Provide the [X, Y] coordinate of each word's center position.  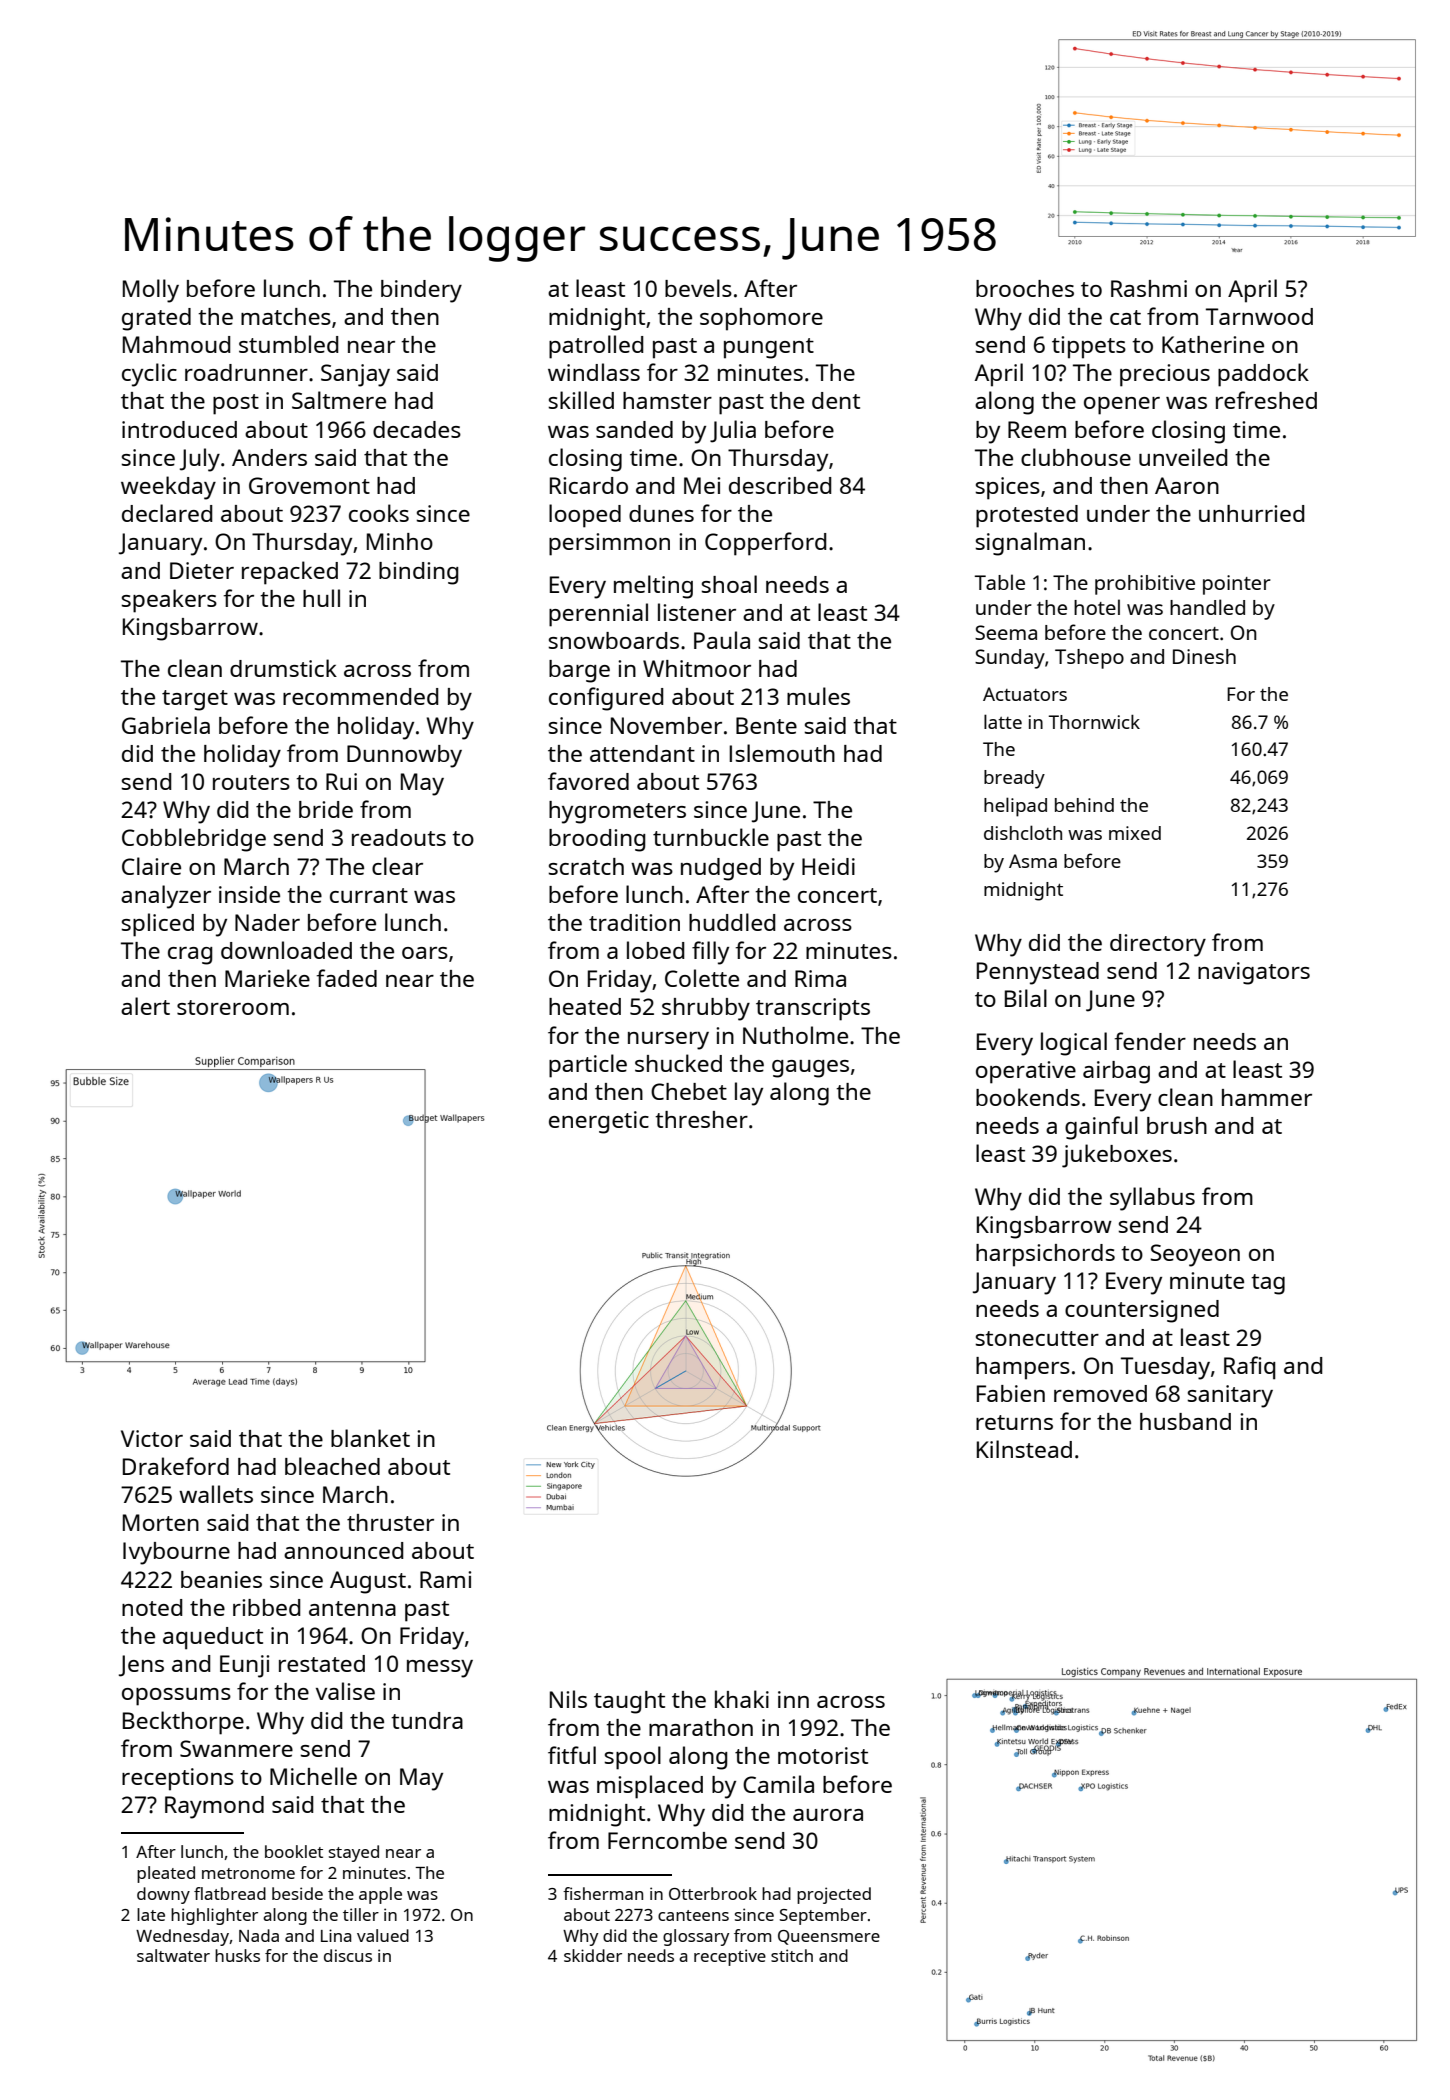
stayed [354, 1853]
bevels [698, 288]
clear [397, 866]
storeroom [233, 1007]
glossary [696, 1937]
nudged [721, 869]
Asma [1033, 861]
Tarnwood [1259, 316]
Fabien [1011, 1393]
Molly [151, 291]
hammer [1267, 1097]
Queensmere [829, 1937]
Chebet [689, 1091]
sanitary [1230, 1396]
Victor [152, 1438]
